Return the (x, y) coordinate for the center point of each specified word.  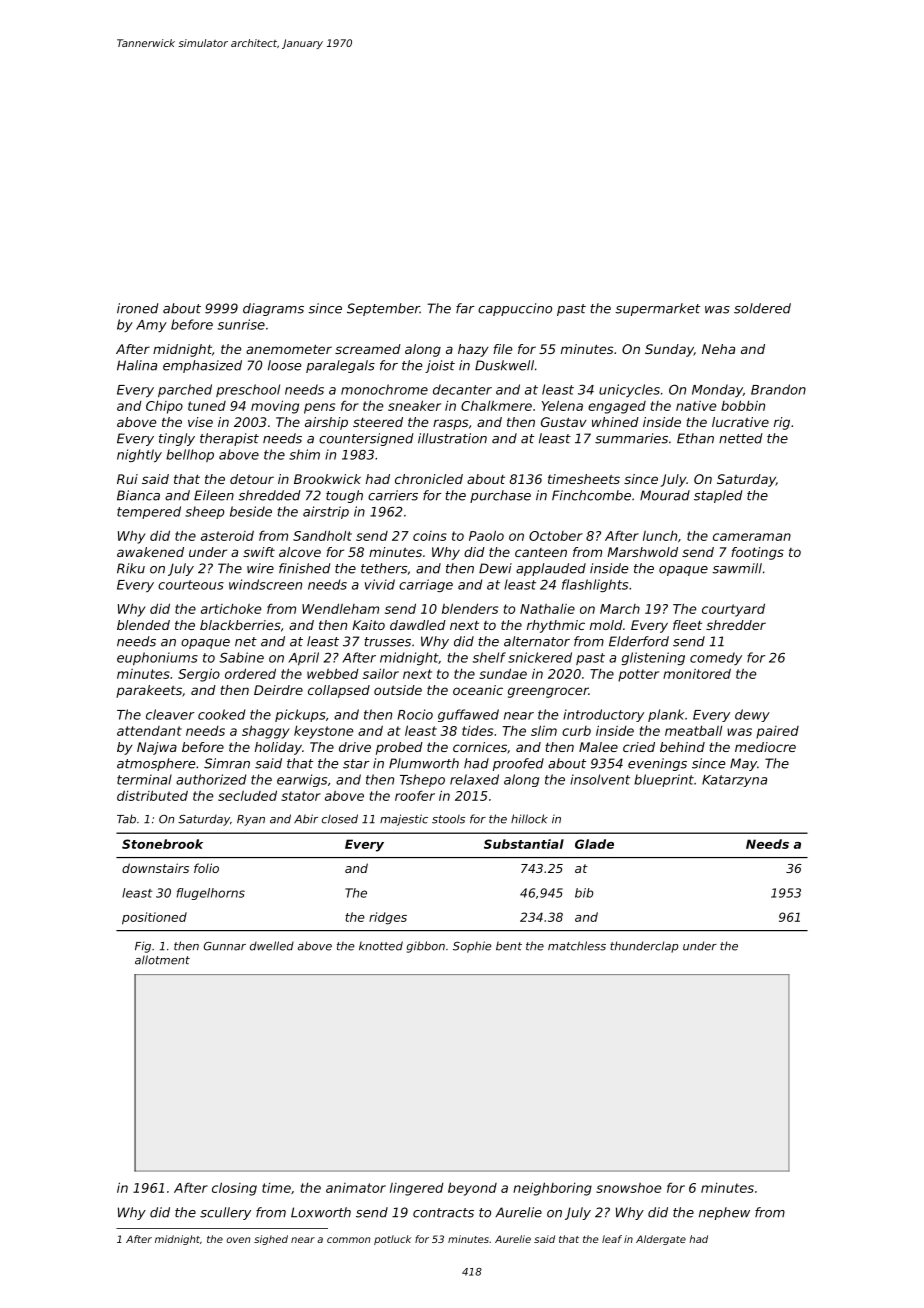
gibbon (426, 947)
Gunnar (225, 946)
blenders (470, 608)
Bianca (138, 495)
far (465, 308)
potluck (392, 1240)
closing (234, 1189)
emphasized (202, 366)
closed (340, 819)
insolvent (600, 779)
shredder (736, 625)
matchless (577, 946)
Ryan (251, 820)
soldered (762, 308)
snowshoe (628, 1188)
